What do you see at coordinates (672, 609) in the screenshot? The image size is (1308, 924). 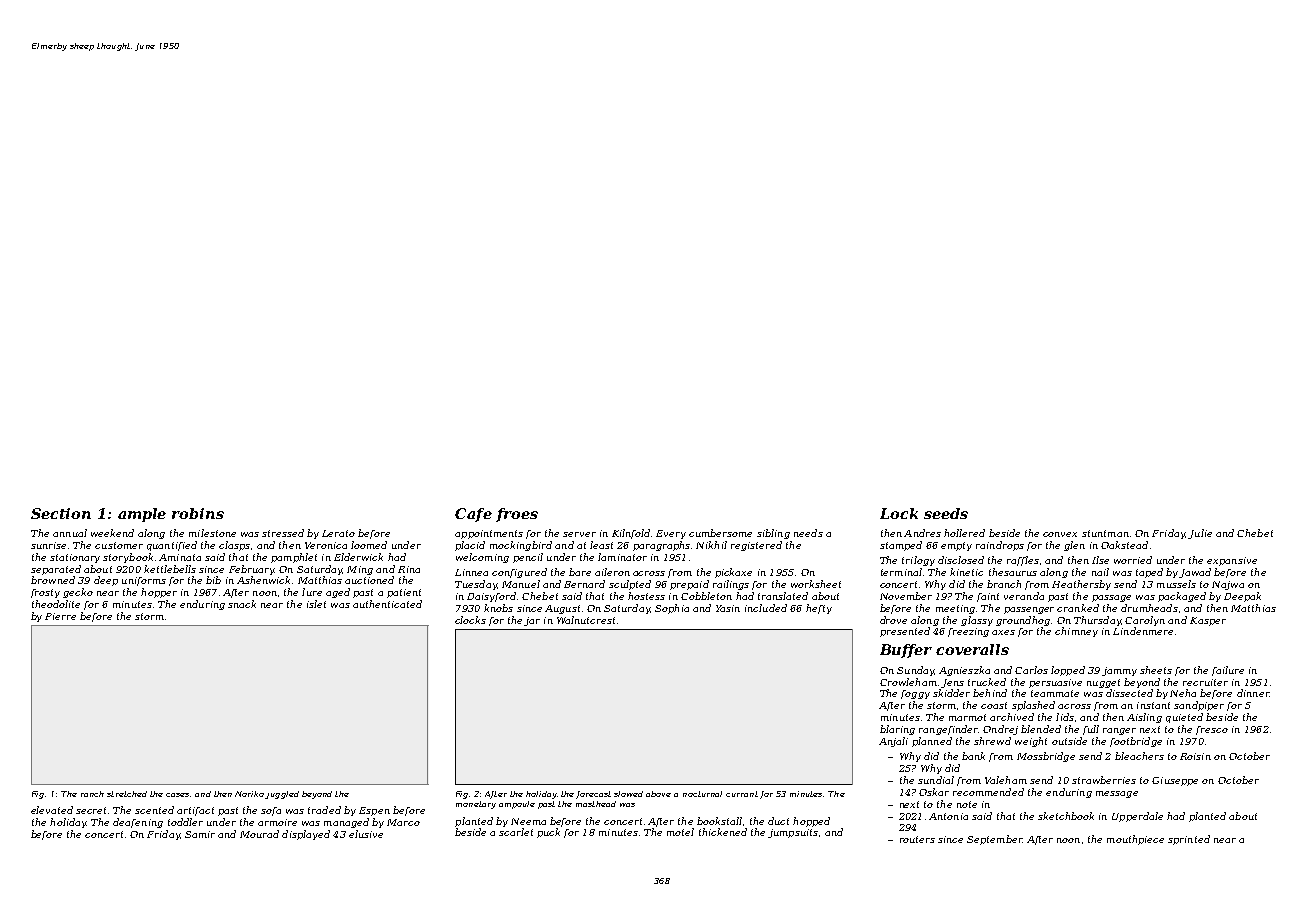 I see `Sophia` at bounding box center [672, 609].
